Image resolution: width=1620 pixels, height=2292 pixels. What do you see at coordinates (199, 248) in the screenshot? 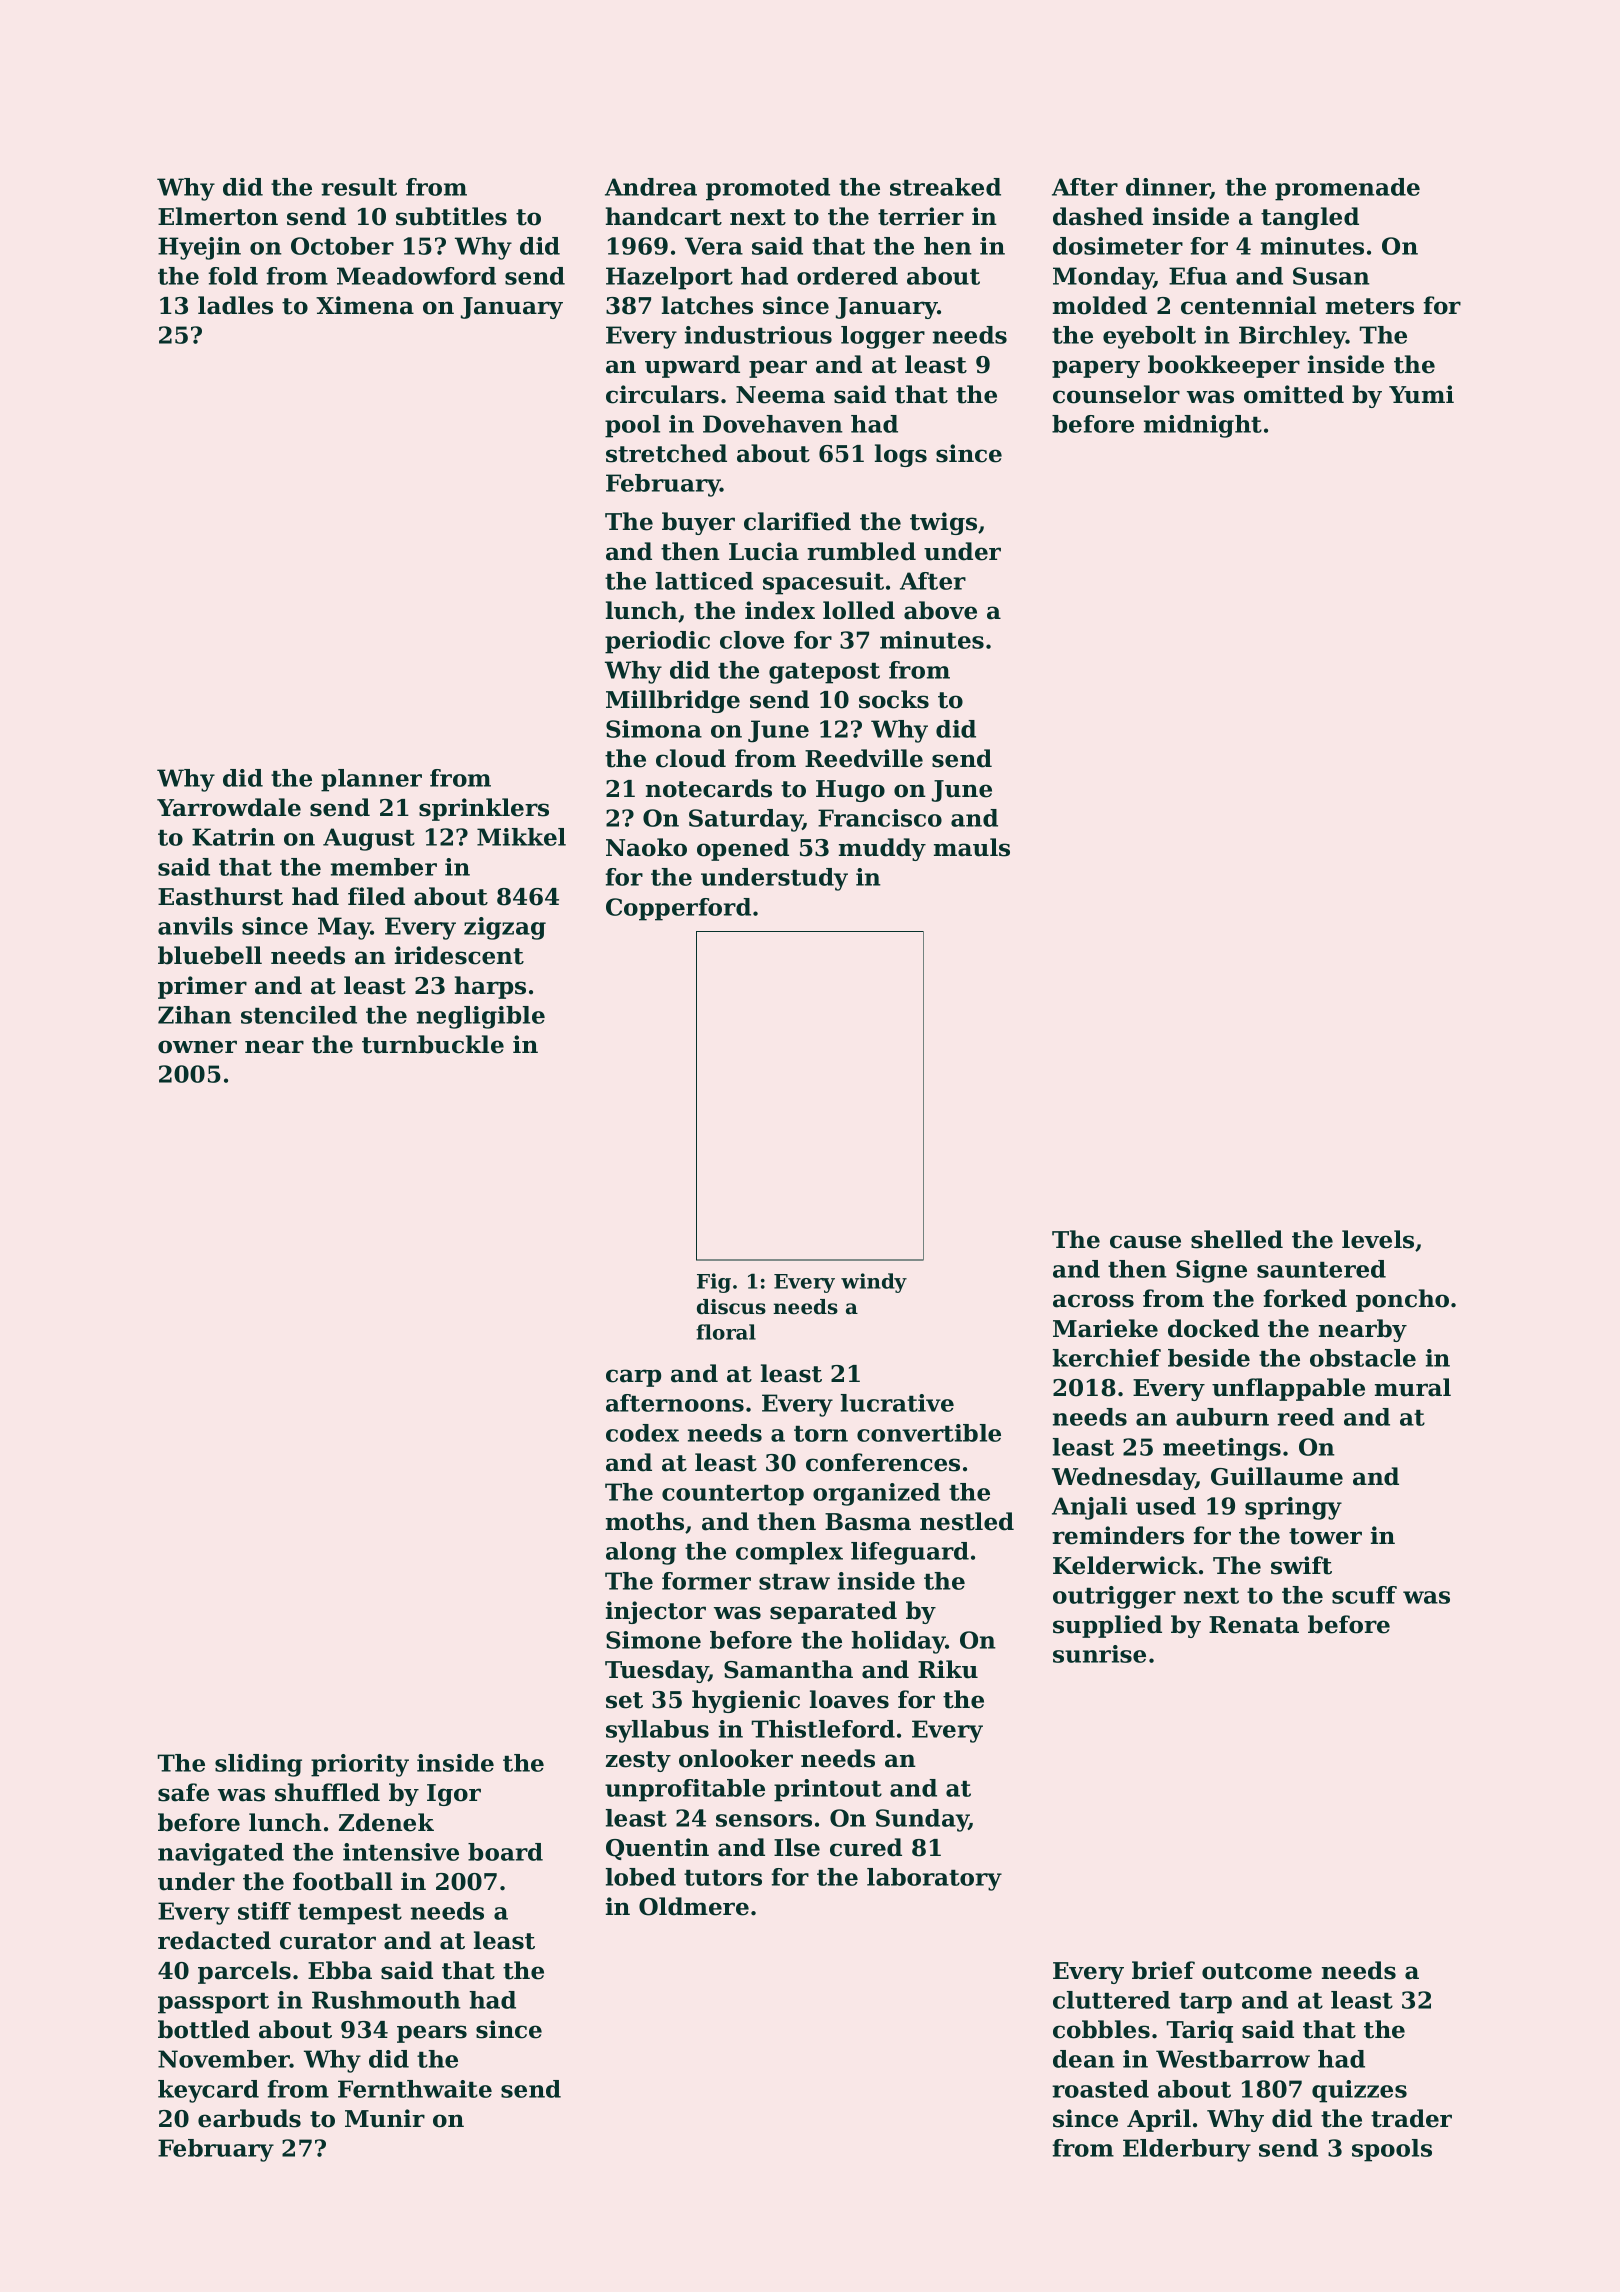
I see `Hyejin` at bounding box center [199, 248].
